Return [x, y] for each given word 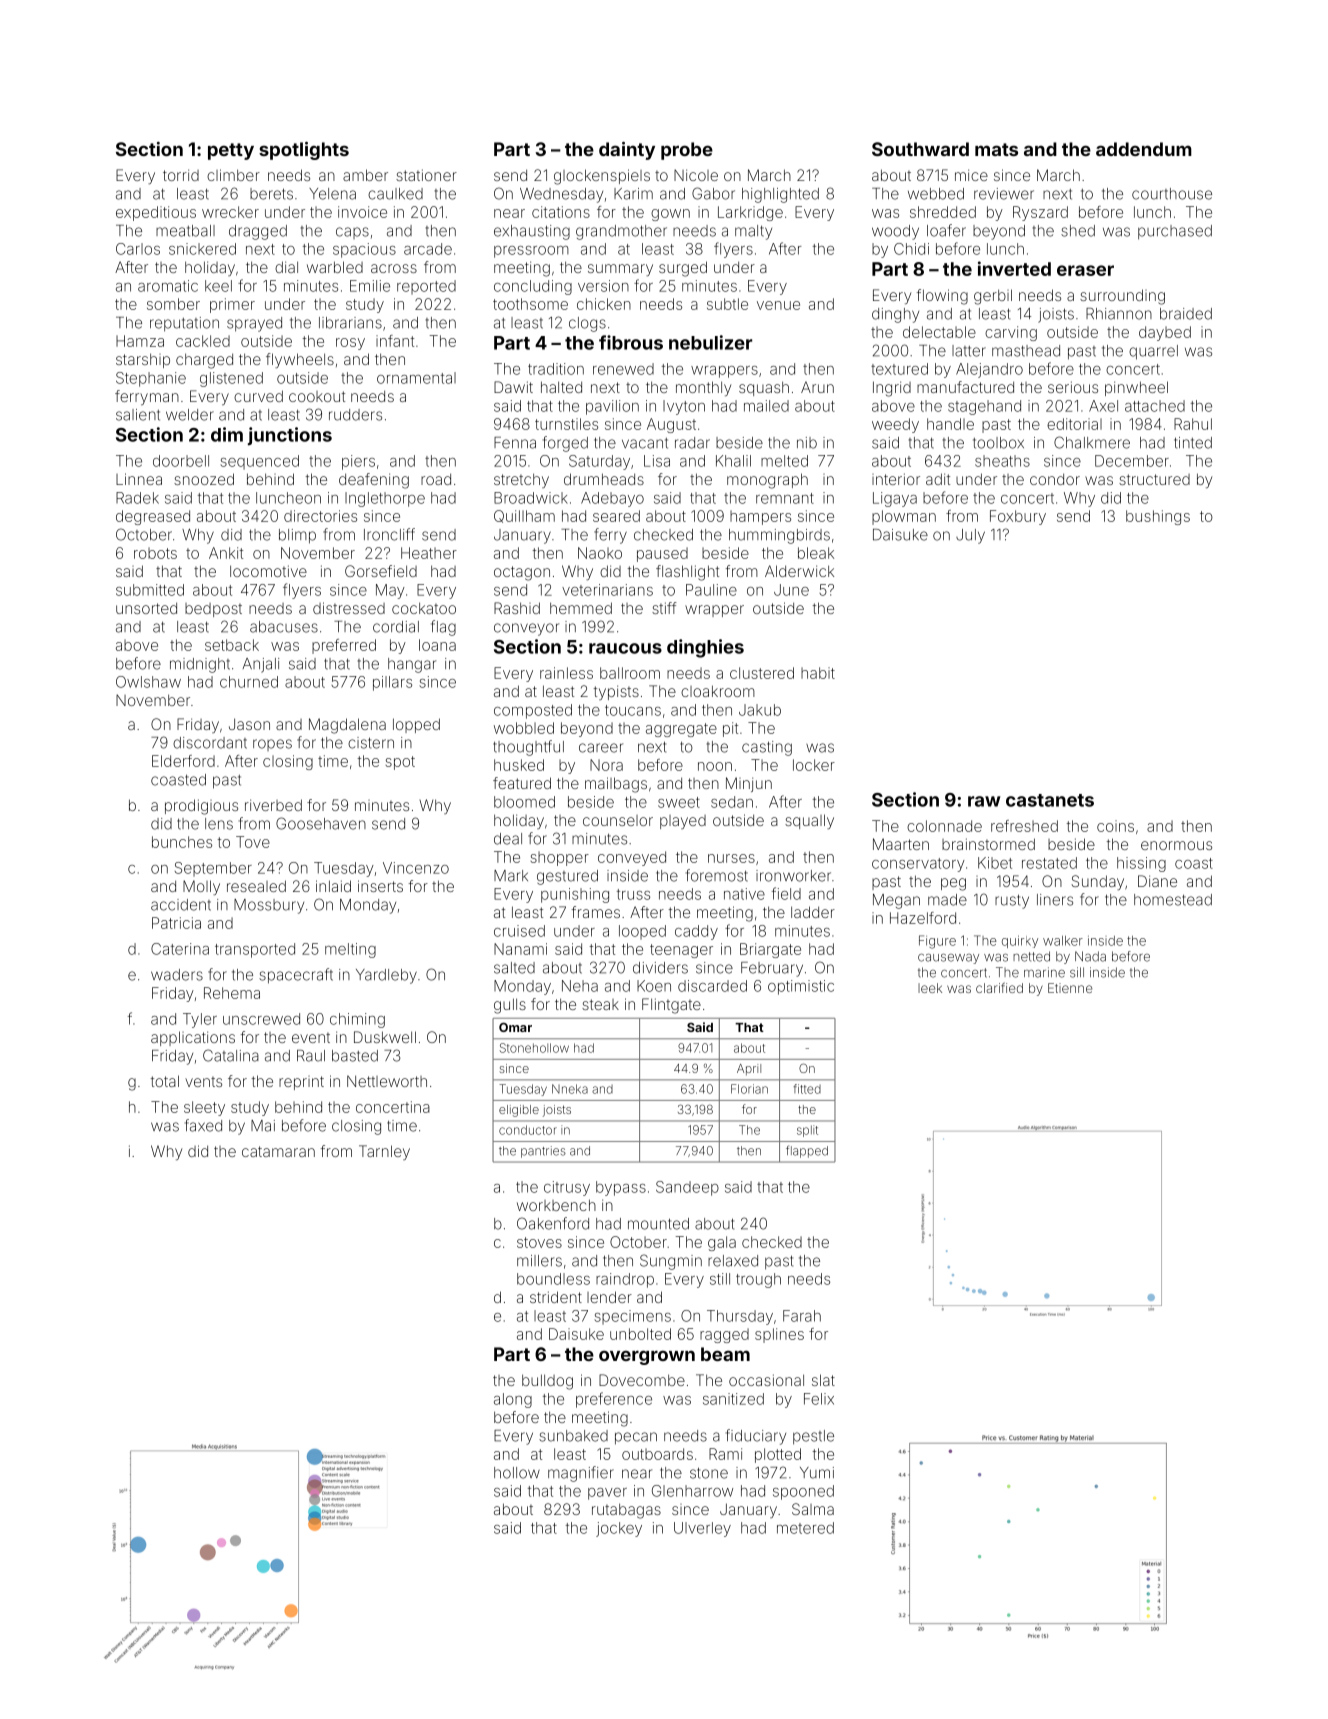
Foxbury [1018, 517]
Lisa [657, 461]
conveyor [526, 629]
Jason [249, 724]
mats [996, 149]
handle [950, 424]
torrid [181, 175]
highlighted [780, 195]
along [513, 1400]
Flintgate [671, 1006]
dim [227, 434]
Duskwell [385, 1037]
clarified [999, 987]
